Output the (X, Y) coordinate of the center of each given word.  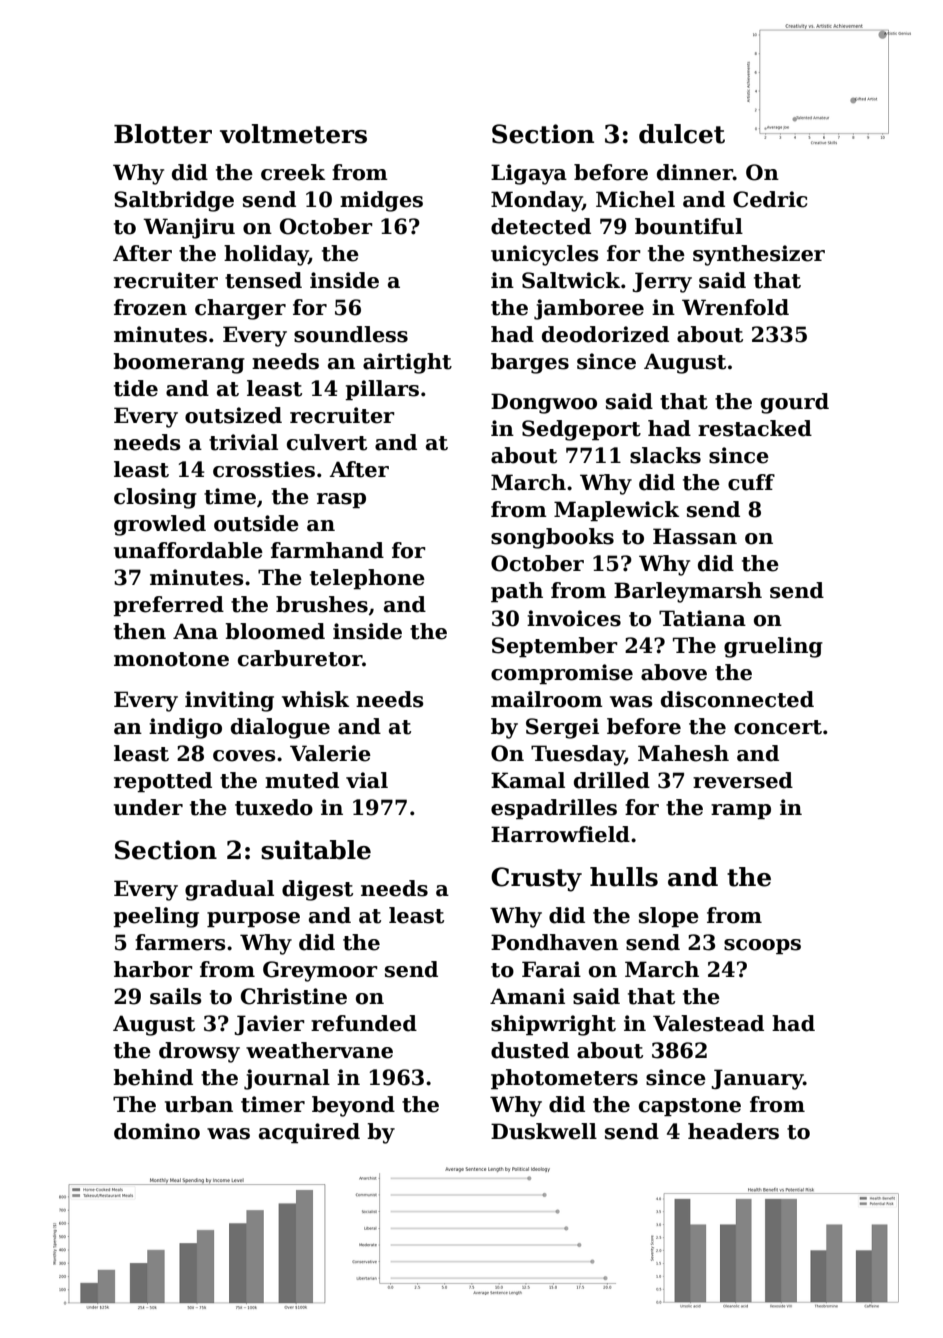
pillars (382, 390)
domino (157, 1131)
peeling (156, 917)
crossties (264, 469)
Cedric (770, 199)
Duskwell (544, 1131)
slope (669, 917)
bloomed (275, 631)
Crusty (536, 879)
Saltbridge (174, 201)
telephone (367, 579)
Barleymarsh (688, 592)
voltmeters (293, 134)
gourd (795, 403)
